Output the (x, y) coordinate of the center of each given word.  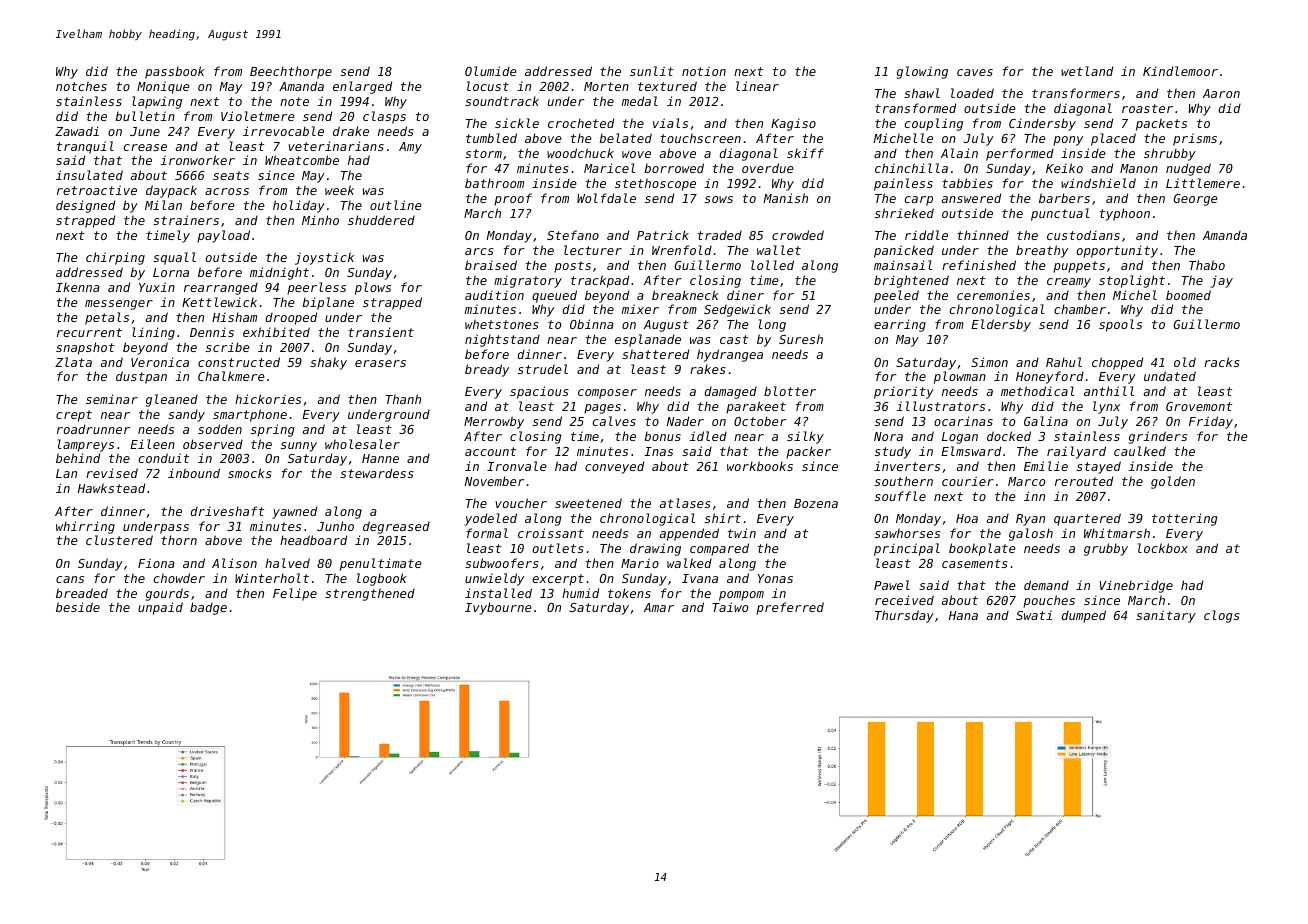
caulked (1140, 451)
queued (554, 296)
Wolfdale (606, 198)
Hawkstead (111, 488)
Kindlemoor (1180, 71)
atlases (685, 503)
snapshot (85, 348)
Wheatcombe (302, 160)
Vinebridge (1136, 586)
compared (719, 549)
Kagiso (793, 124)
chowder (179, 578)
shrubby (1170, 154)
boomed (1188, 295)
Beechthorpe (291, 72)
